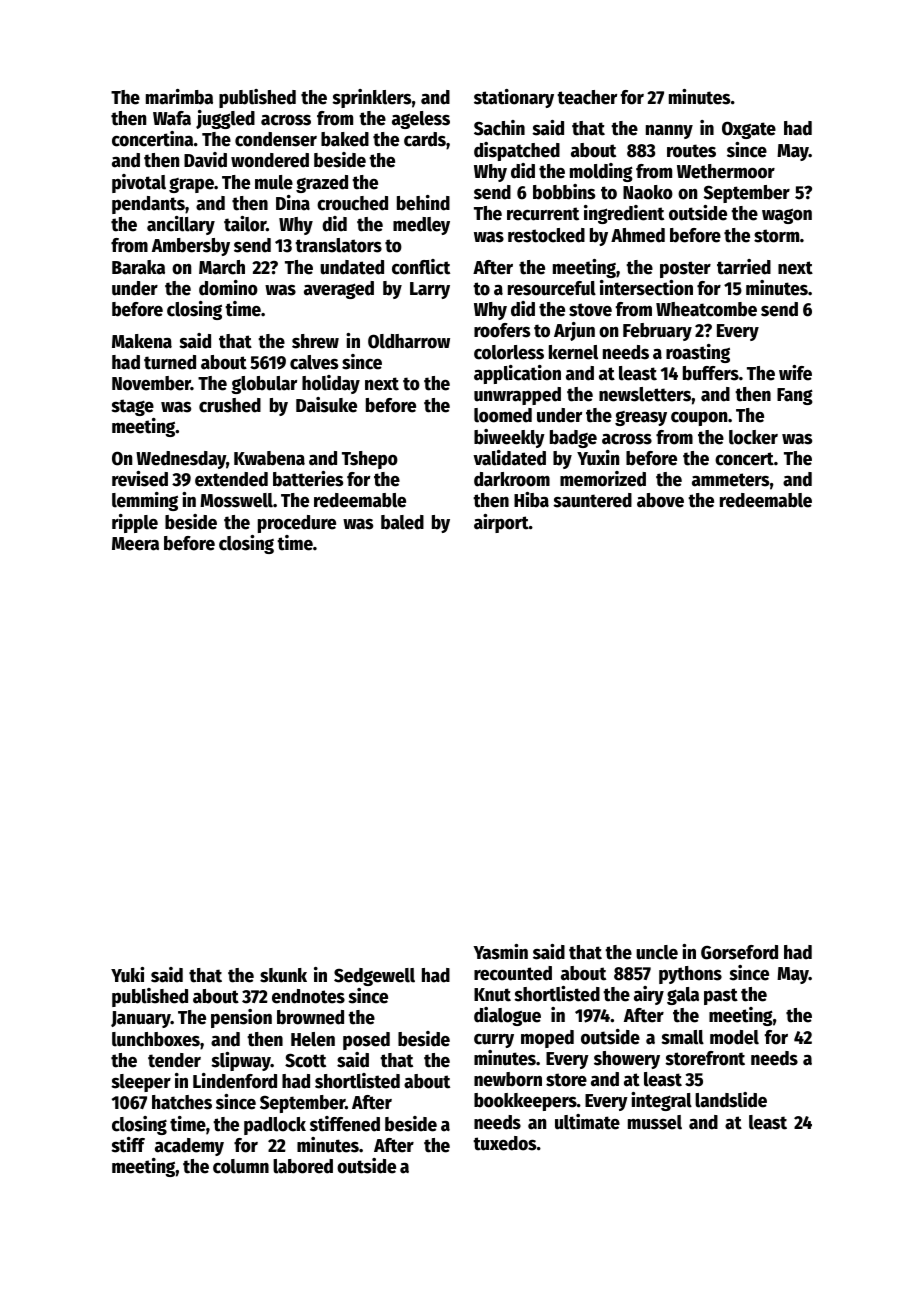 The height and width of the image is (1308, 924). Describe the element at coordinates (739, 952) in the image. I see `Gorseford` at that location.
